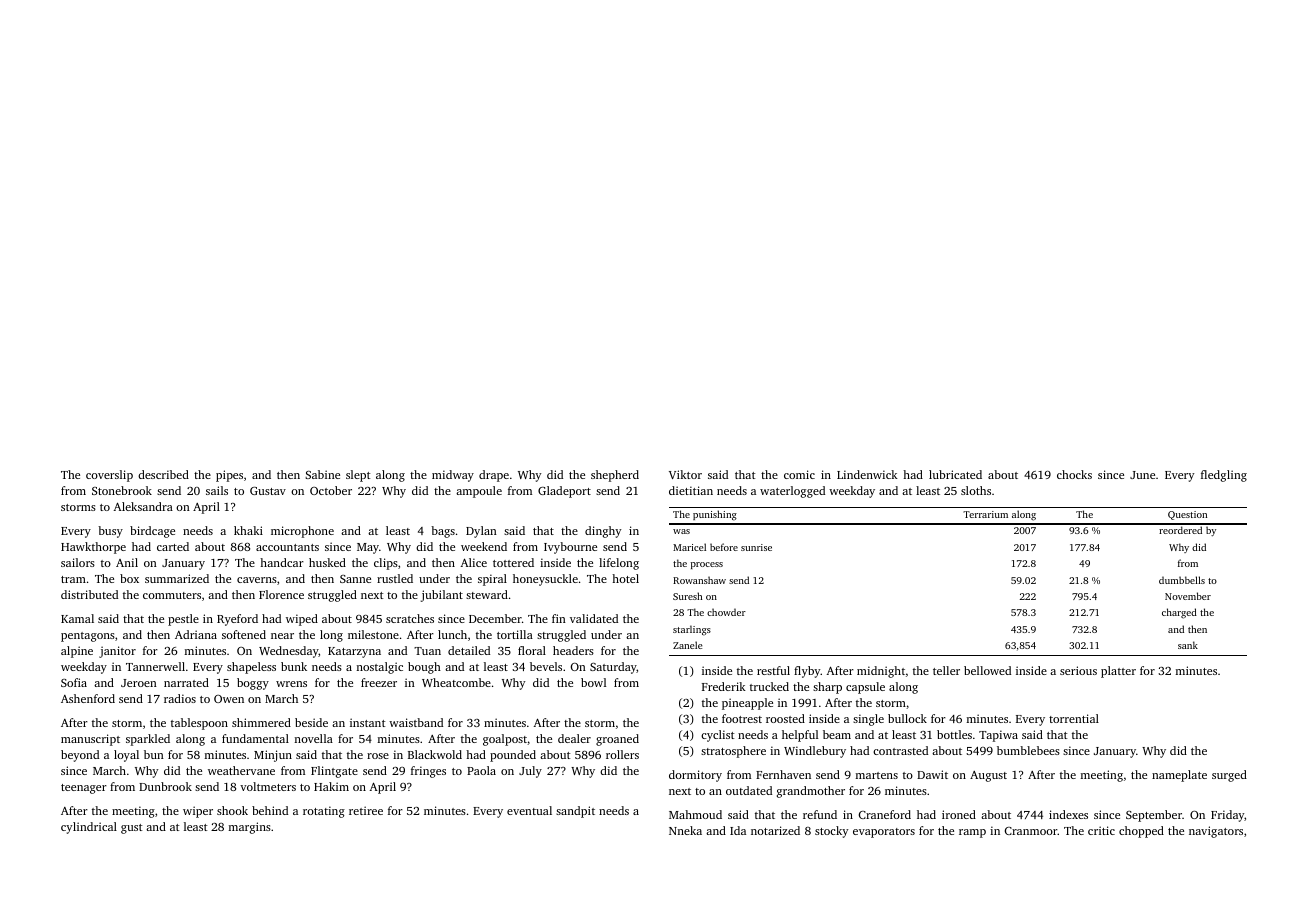 The image size is (1308, 924). What do you see at coordinates (695, 776) in the document?
I see `dormitory` at bounding box center [695, 776].
